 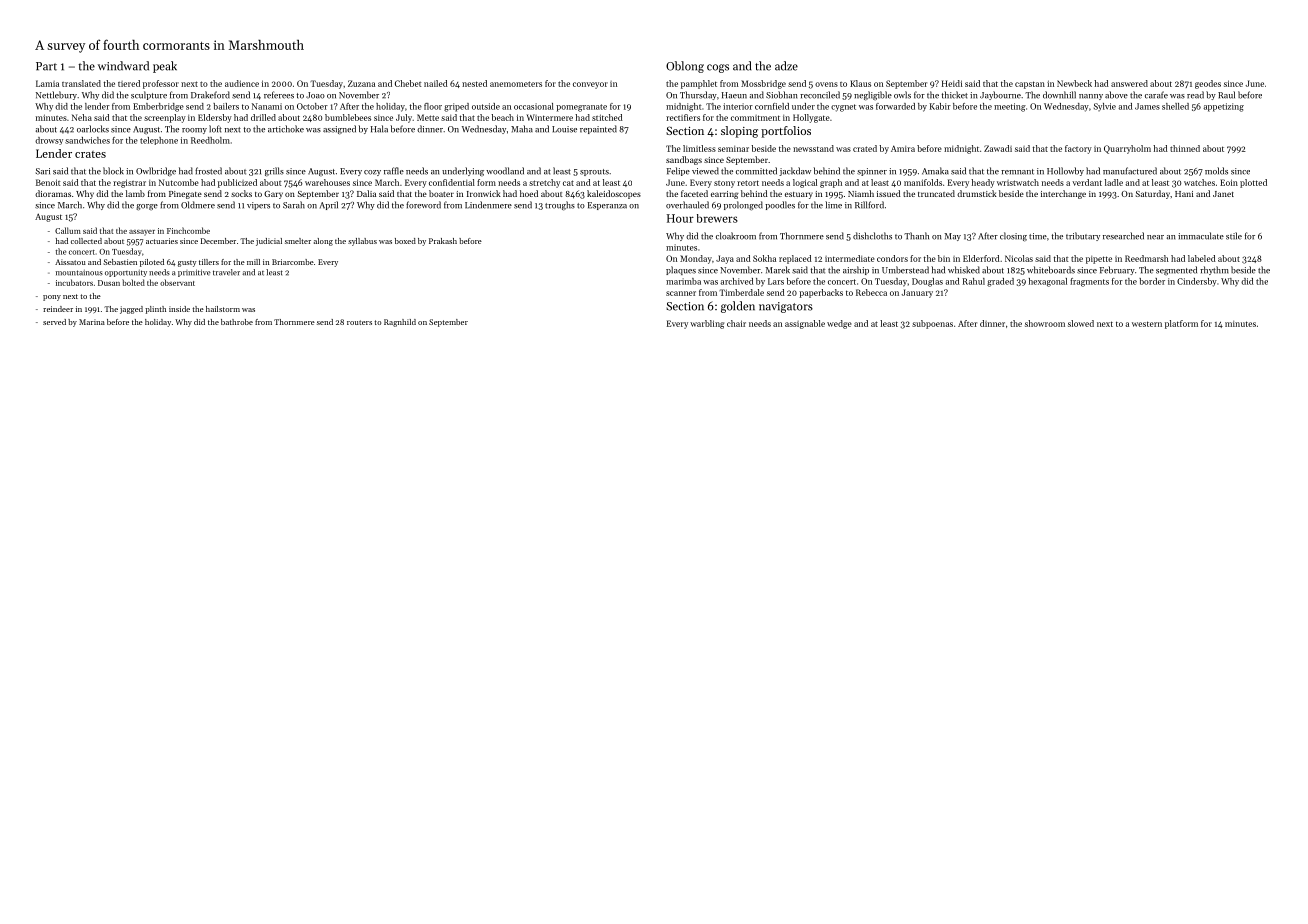 What do you see at coordinates (443, 241) in the document?
I see `Prakash` at bounding box center [443, 241].
